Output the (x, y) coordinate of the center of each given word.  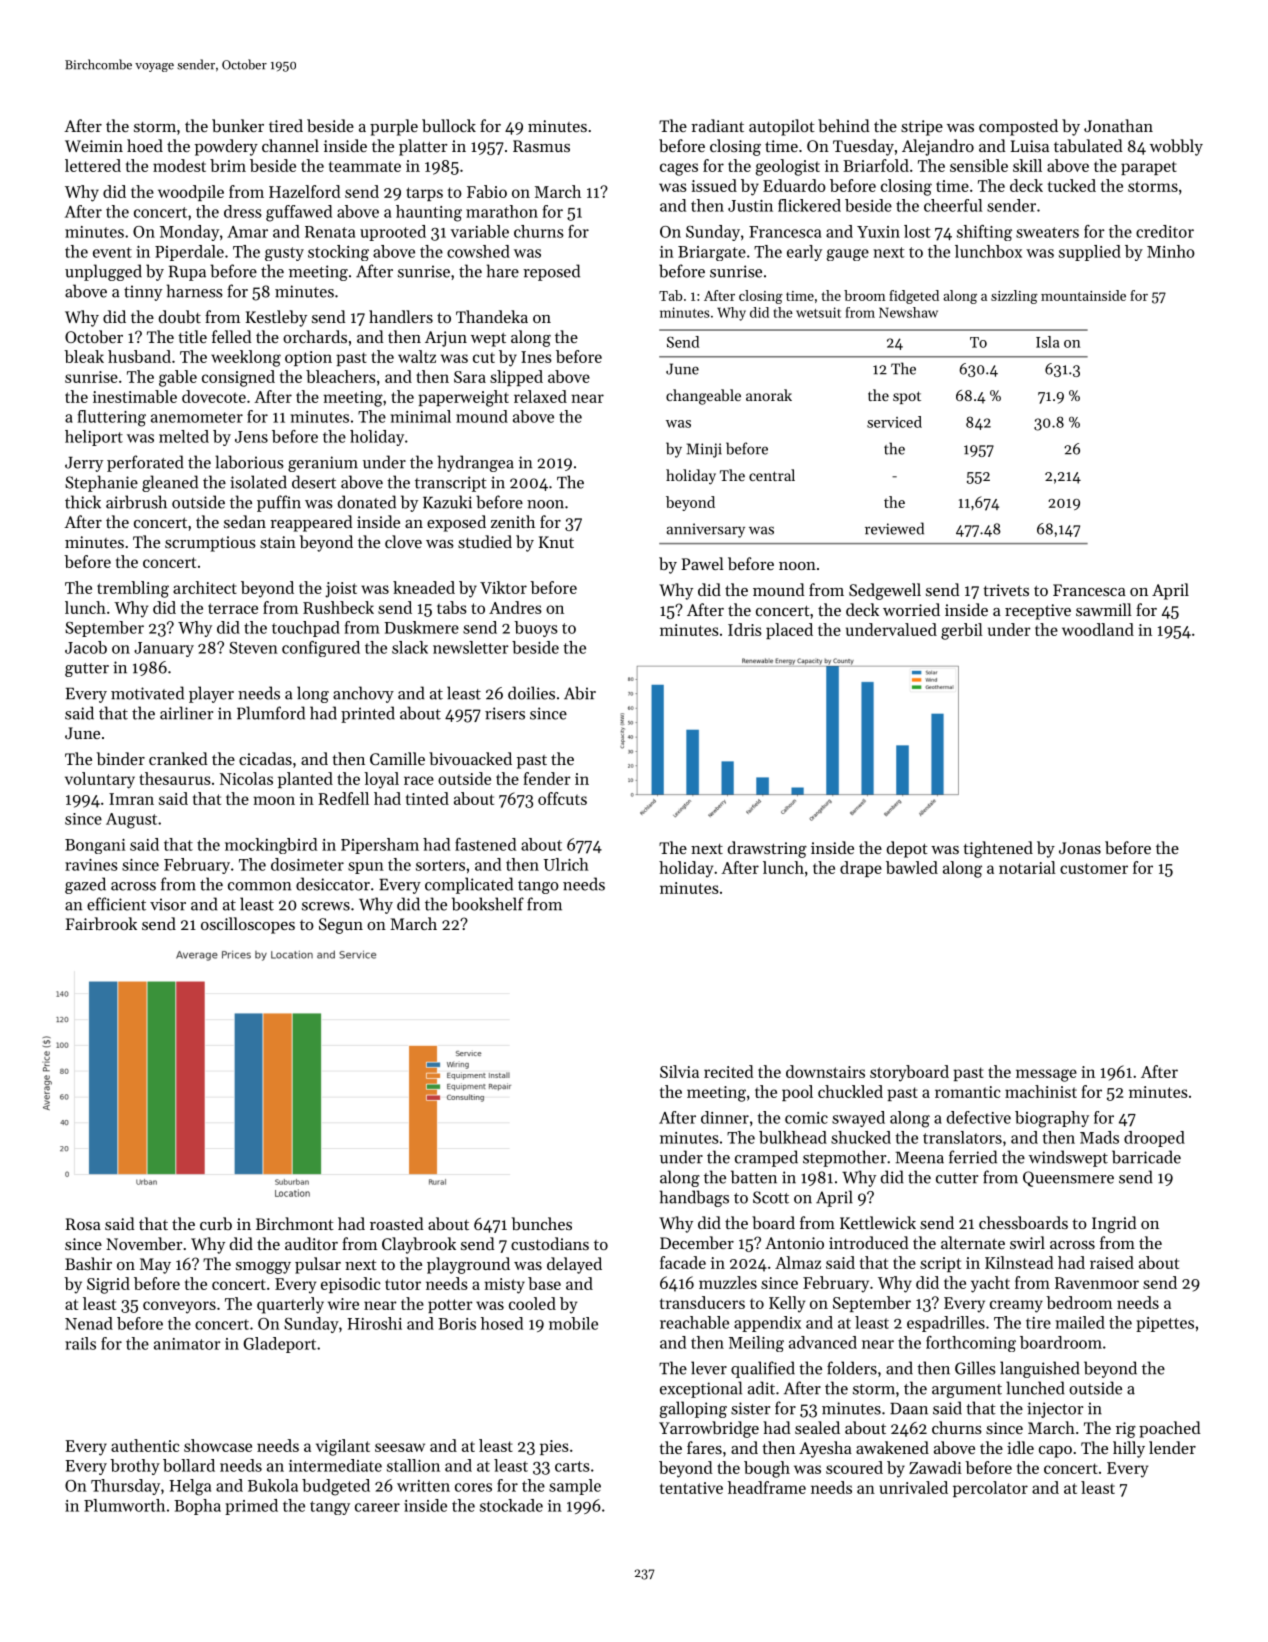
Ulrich (566, 864)
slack (410, 647)
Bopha (197, 1507)
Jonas (1080, 848)
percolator (990, 1489)
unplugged (103, 272)
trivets (1006, 590)
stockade (511, 1505)
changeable (703, 397)
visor (168, 904)
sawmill (1104, 609)
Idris (745, 629)
